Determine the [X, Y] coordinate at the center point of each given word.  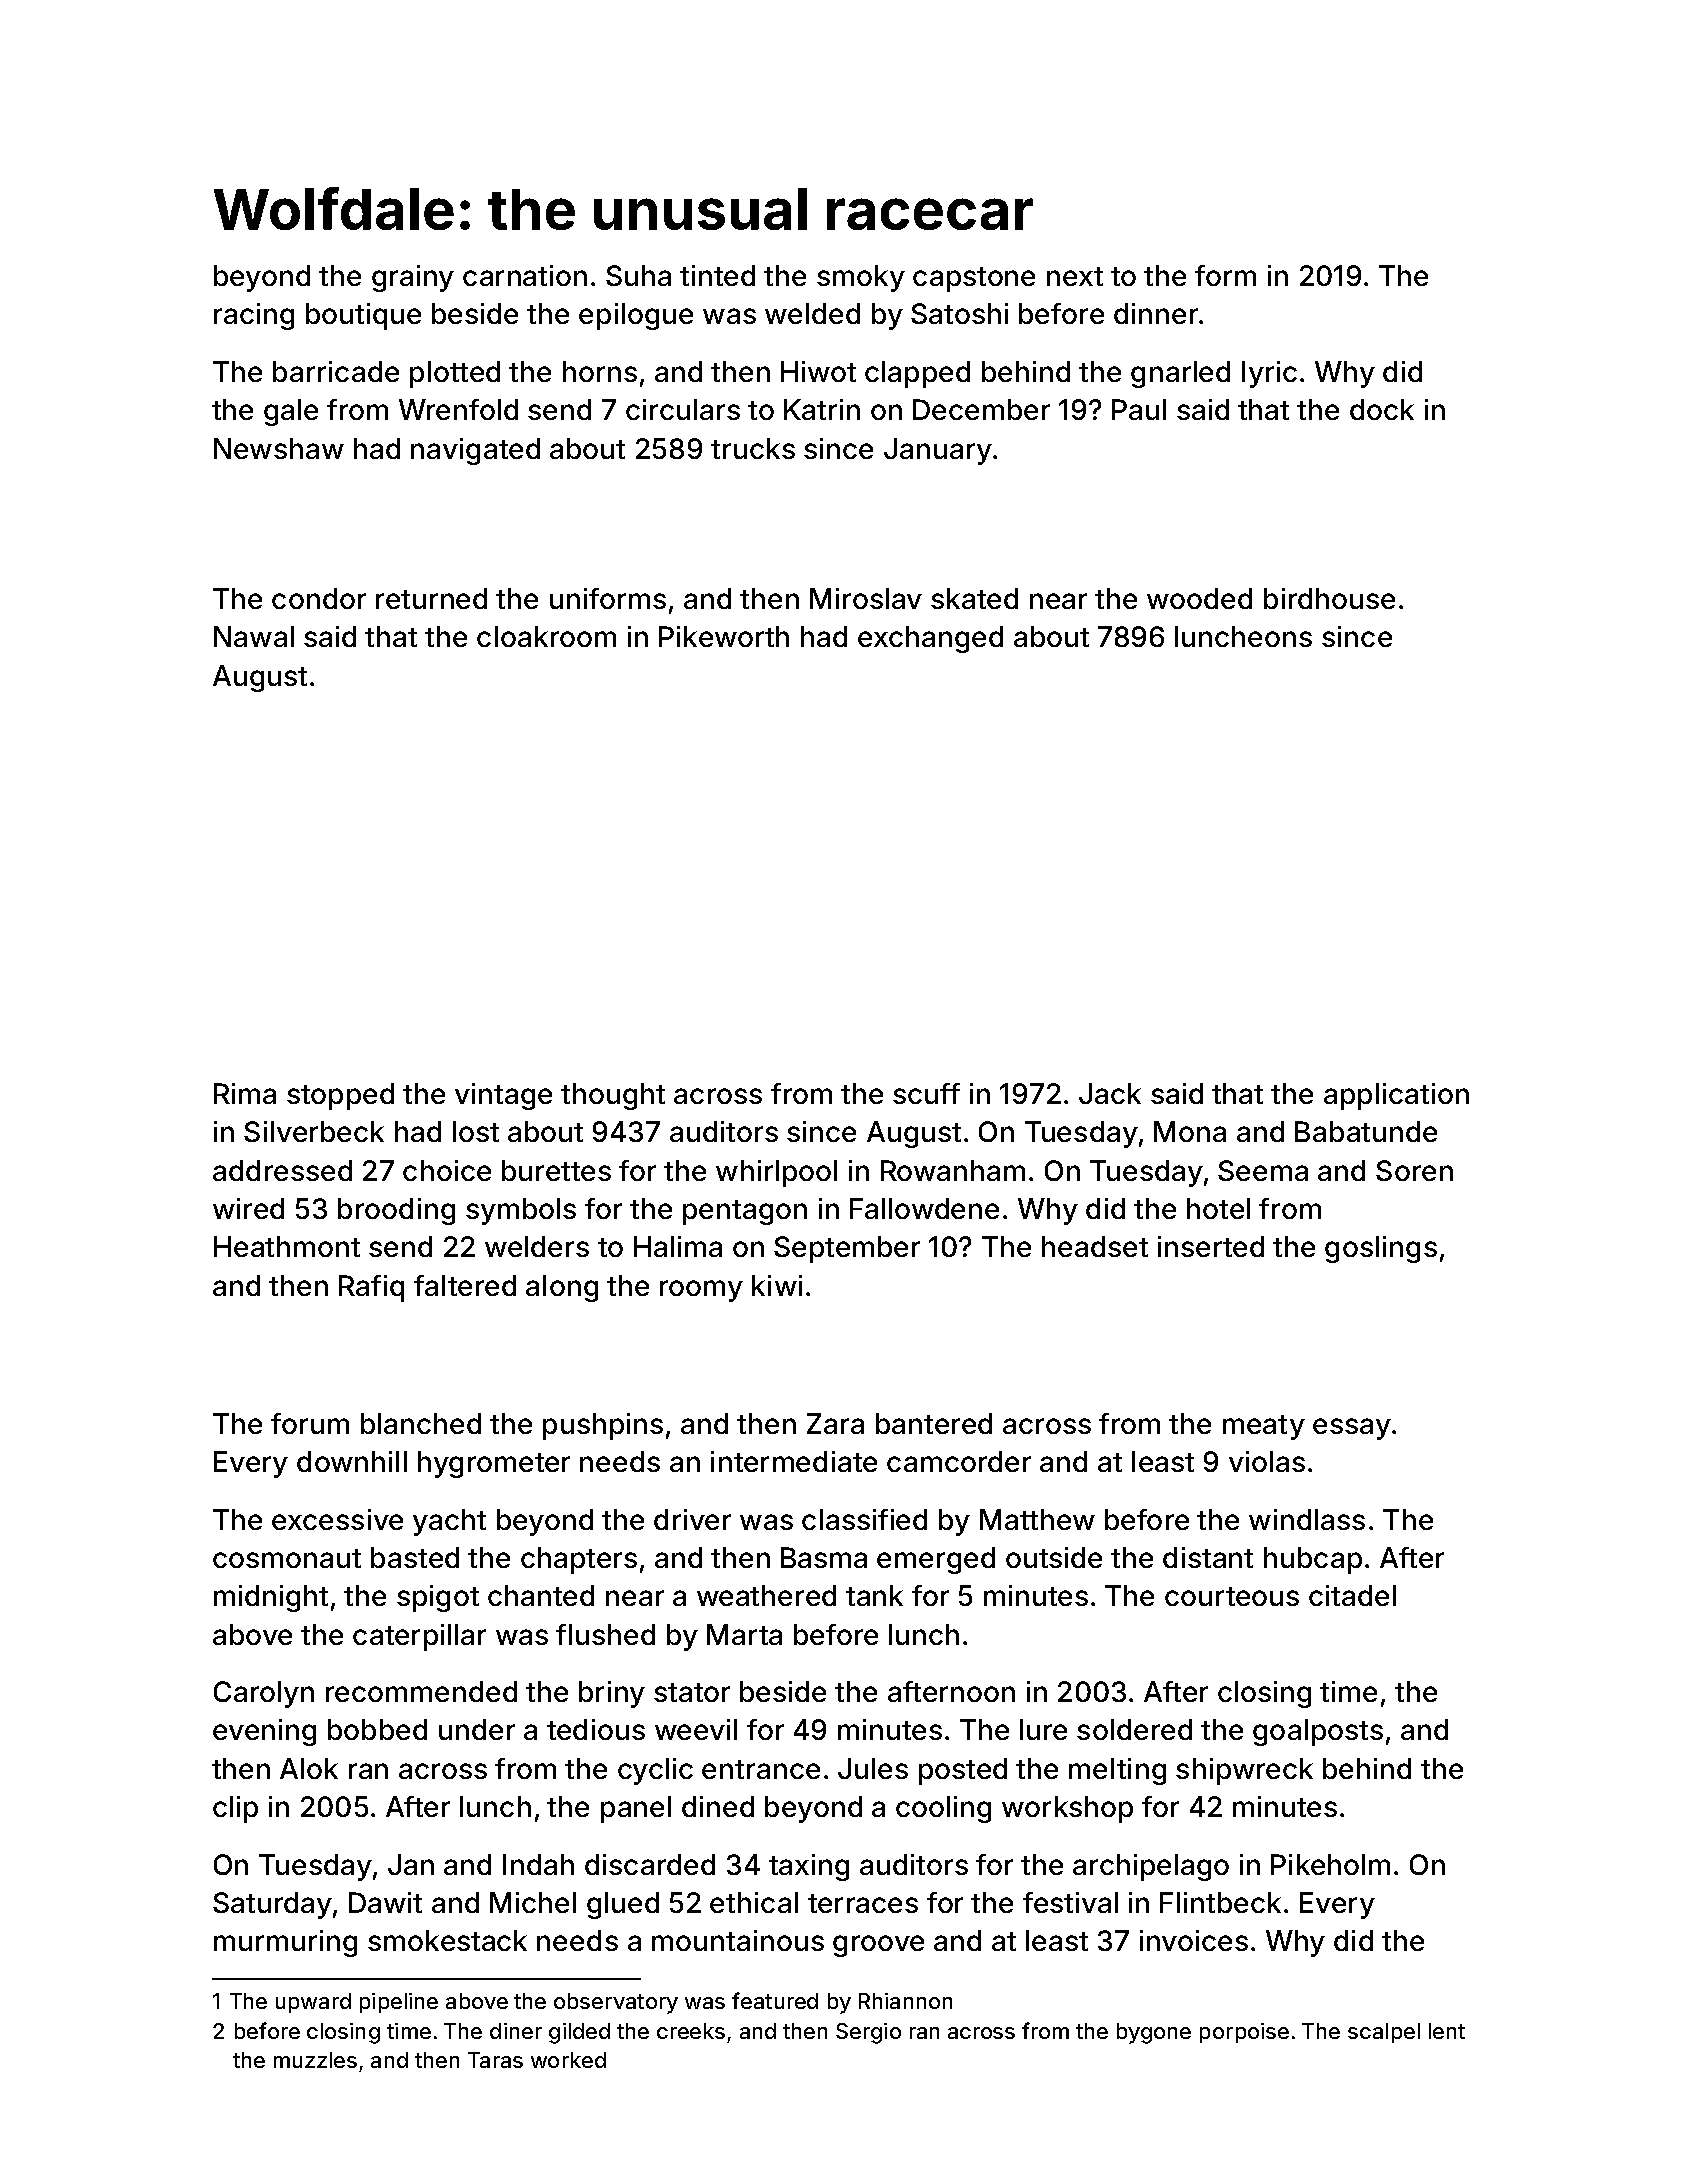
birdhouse [1329, 598]
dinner [1156, 313]
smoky [861, 278]
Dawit [385, 1902]
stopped [340, 1096]
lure [1043, 1729]
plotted [455, 374]
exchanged [930, 639]
